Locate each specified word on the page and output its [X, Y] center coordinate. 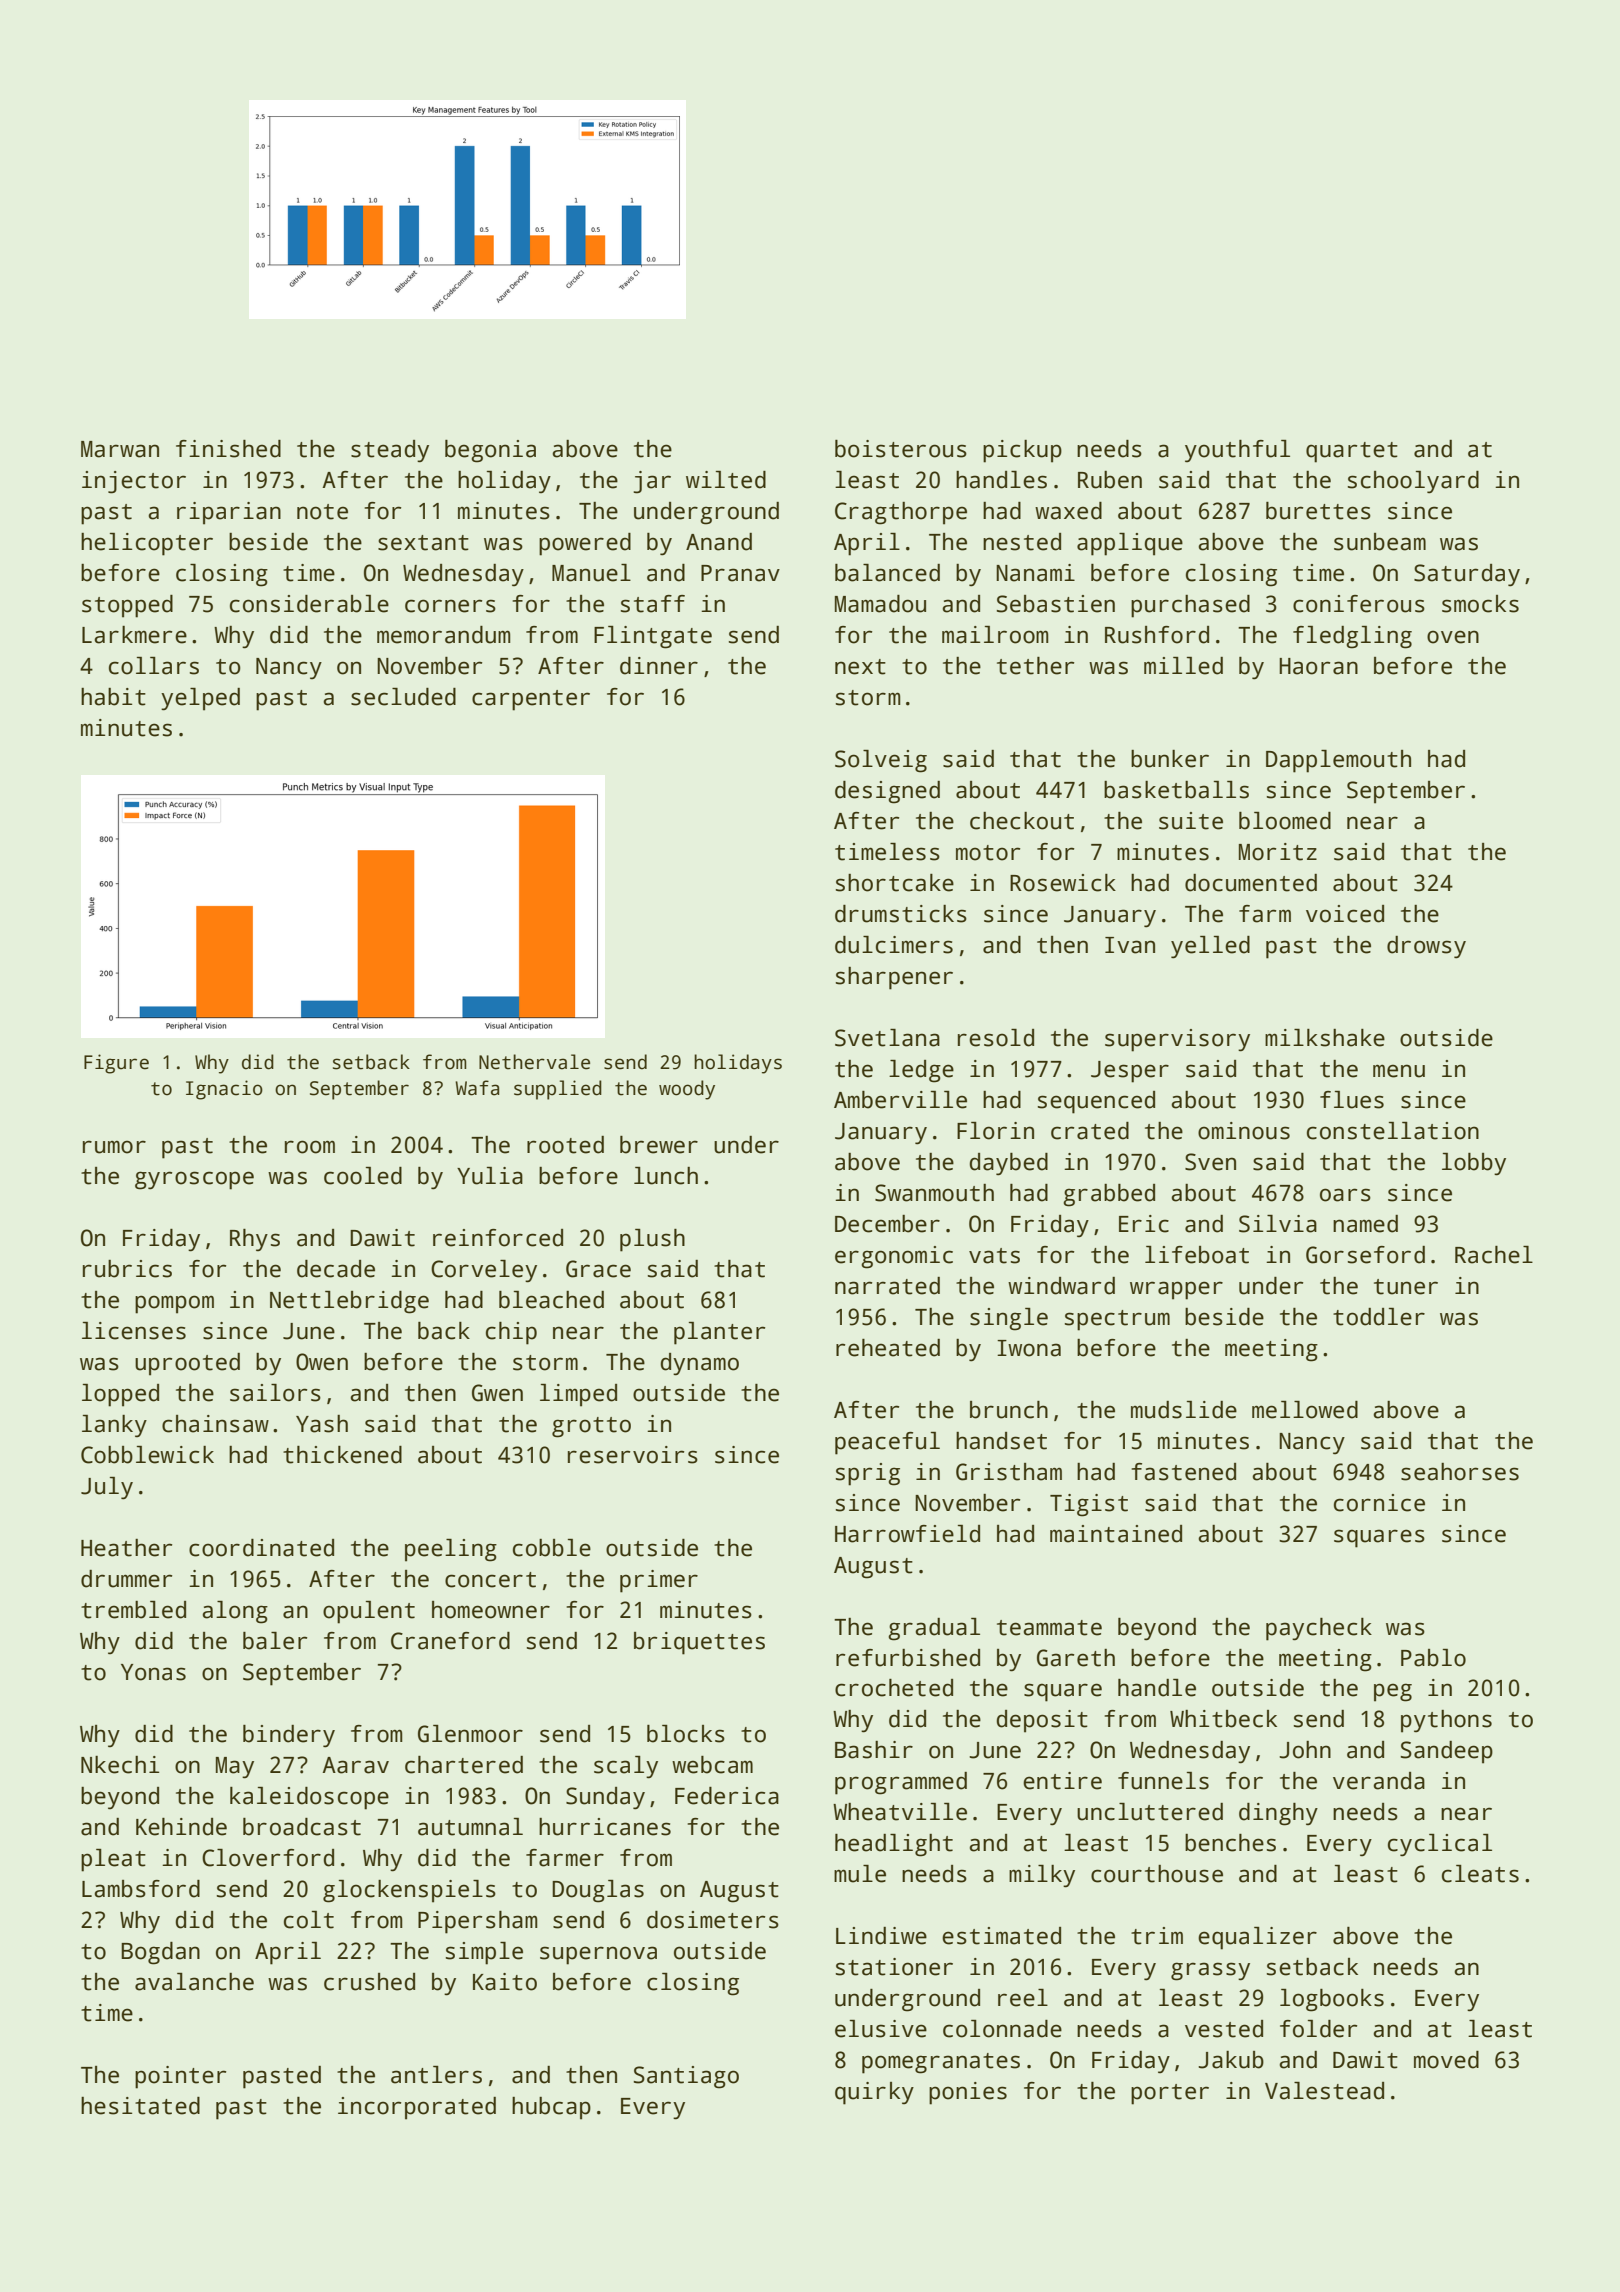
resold [996, 1038]
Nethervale [534, 1062]
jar [652, 482]
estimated [1001, 1936]
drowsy [1426, 947]
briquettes [699, 1643]
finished [228, 449]
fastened [1184, 1472]
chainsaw [215, 1424]
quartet [1352, 452]
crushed [369, 1982]
